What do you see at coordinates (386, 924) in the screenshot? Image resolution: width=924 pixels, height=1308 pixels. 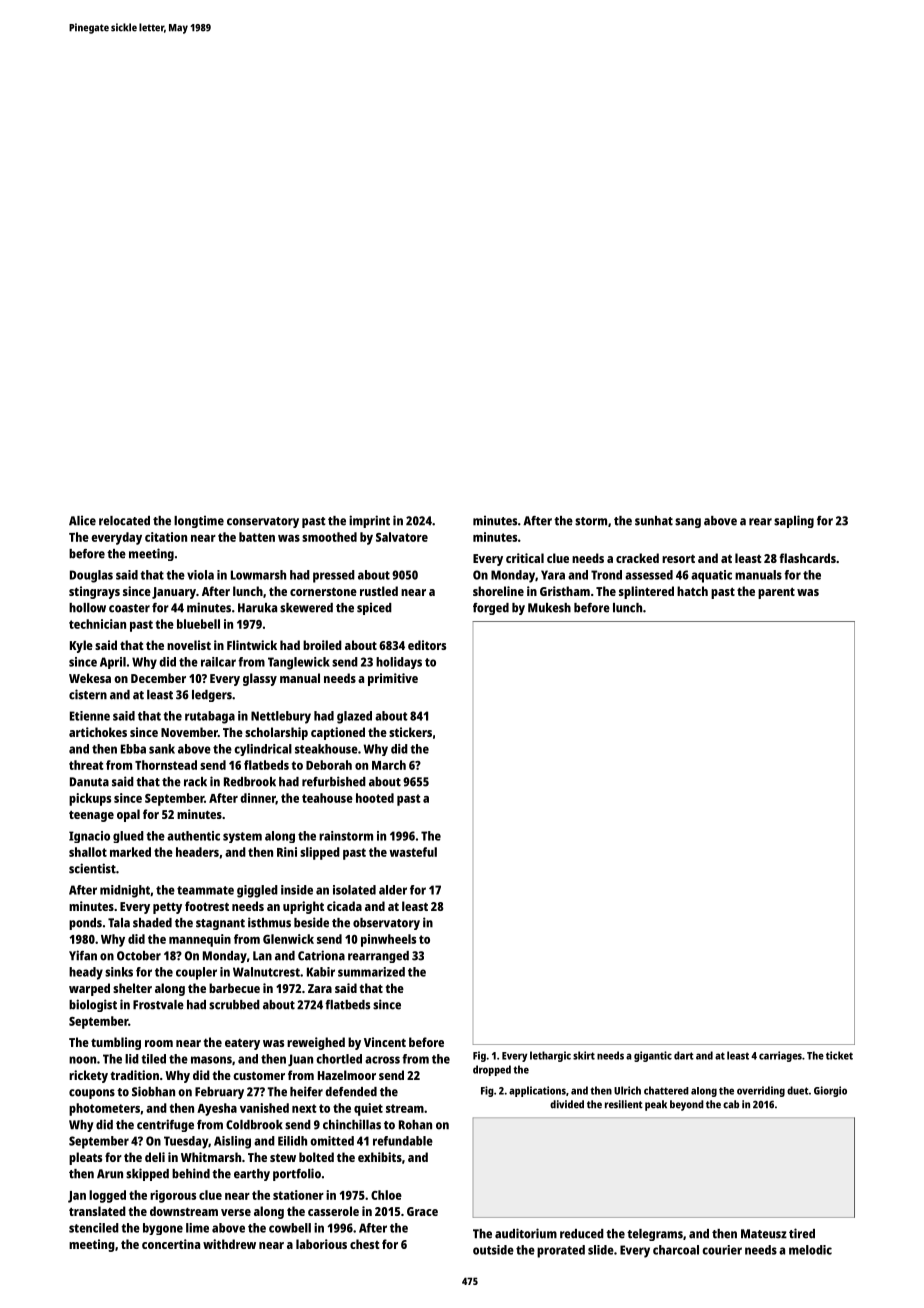 I see `observatory` at bounding box center [386, 924].
